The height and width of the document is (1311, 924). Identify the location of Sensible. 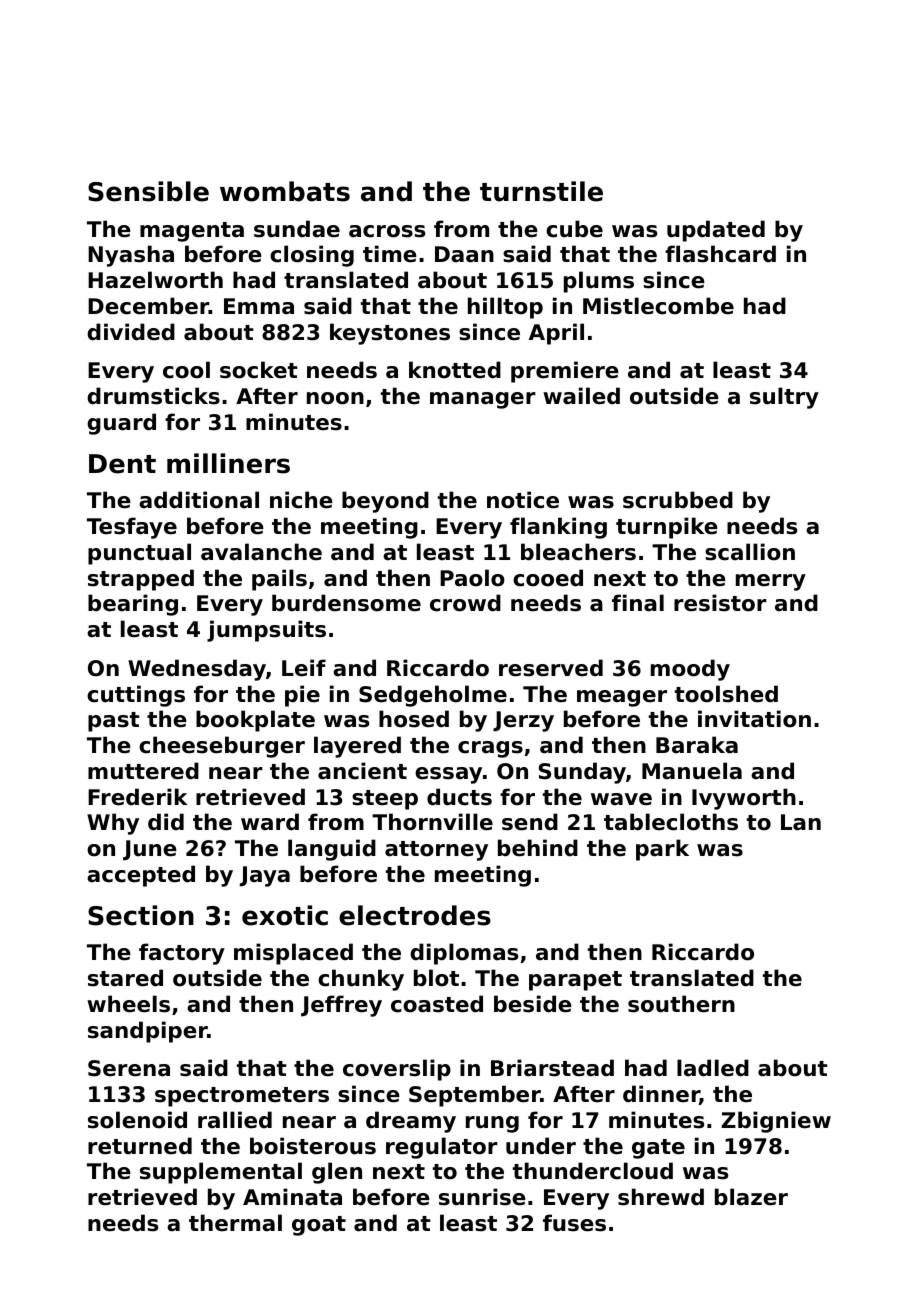
(148, 191).
